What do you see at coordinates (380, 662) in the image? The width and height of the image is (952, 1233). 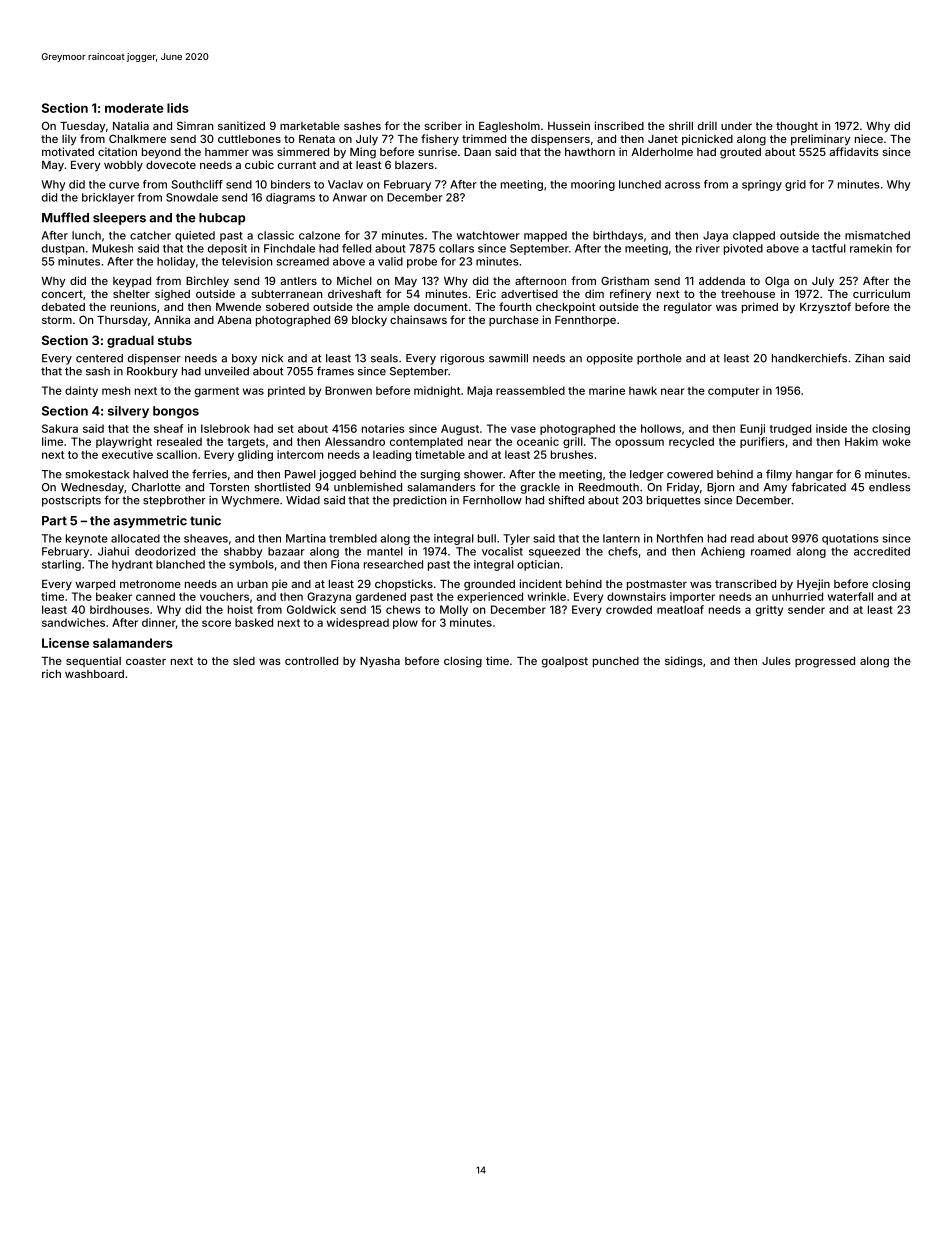 I see `Nyasha` at bounding box center [380, 662].
